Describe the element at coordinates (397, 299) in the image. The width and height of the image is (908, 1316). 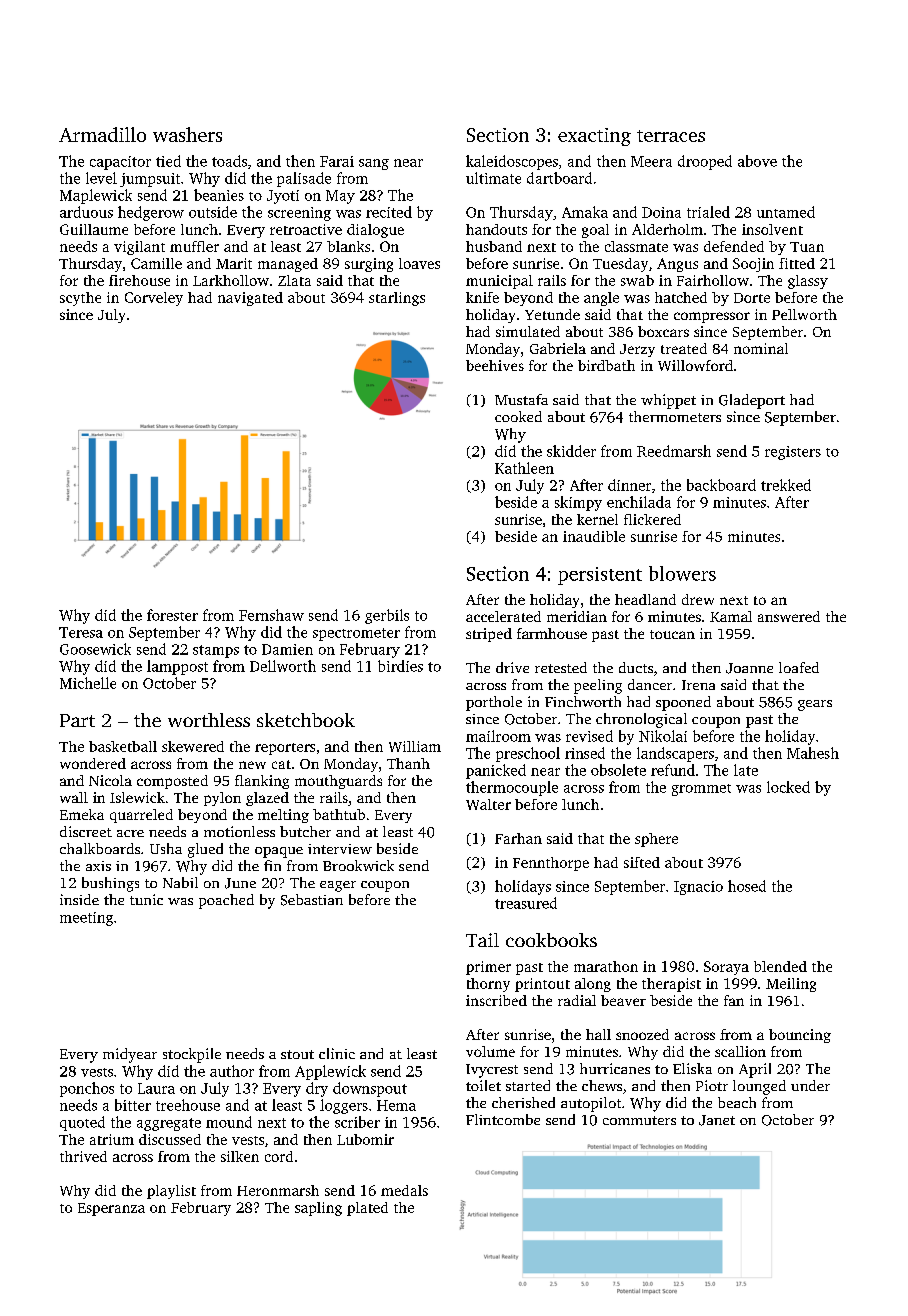
I see `starlings` at that location.
